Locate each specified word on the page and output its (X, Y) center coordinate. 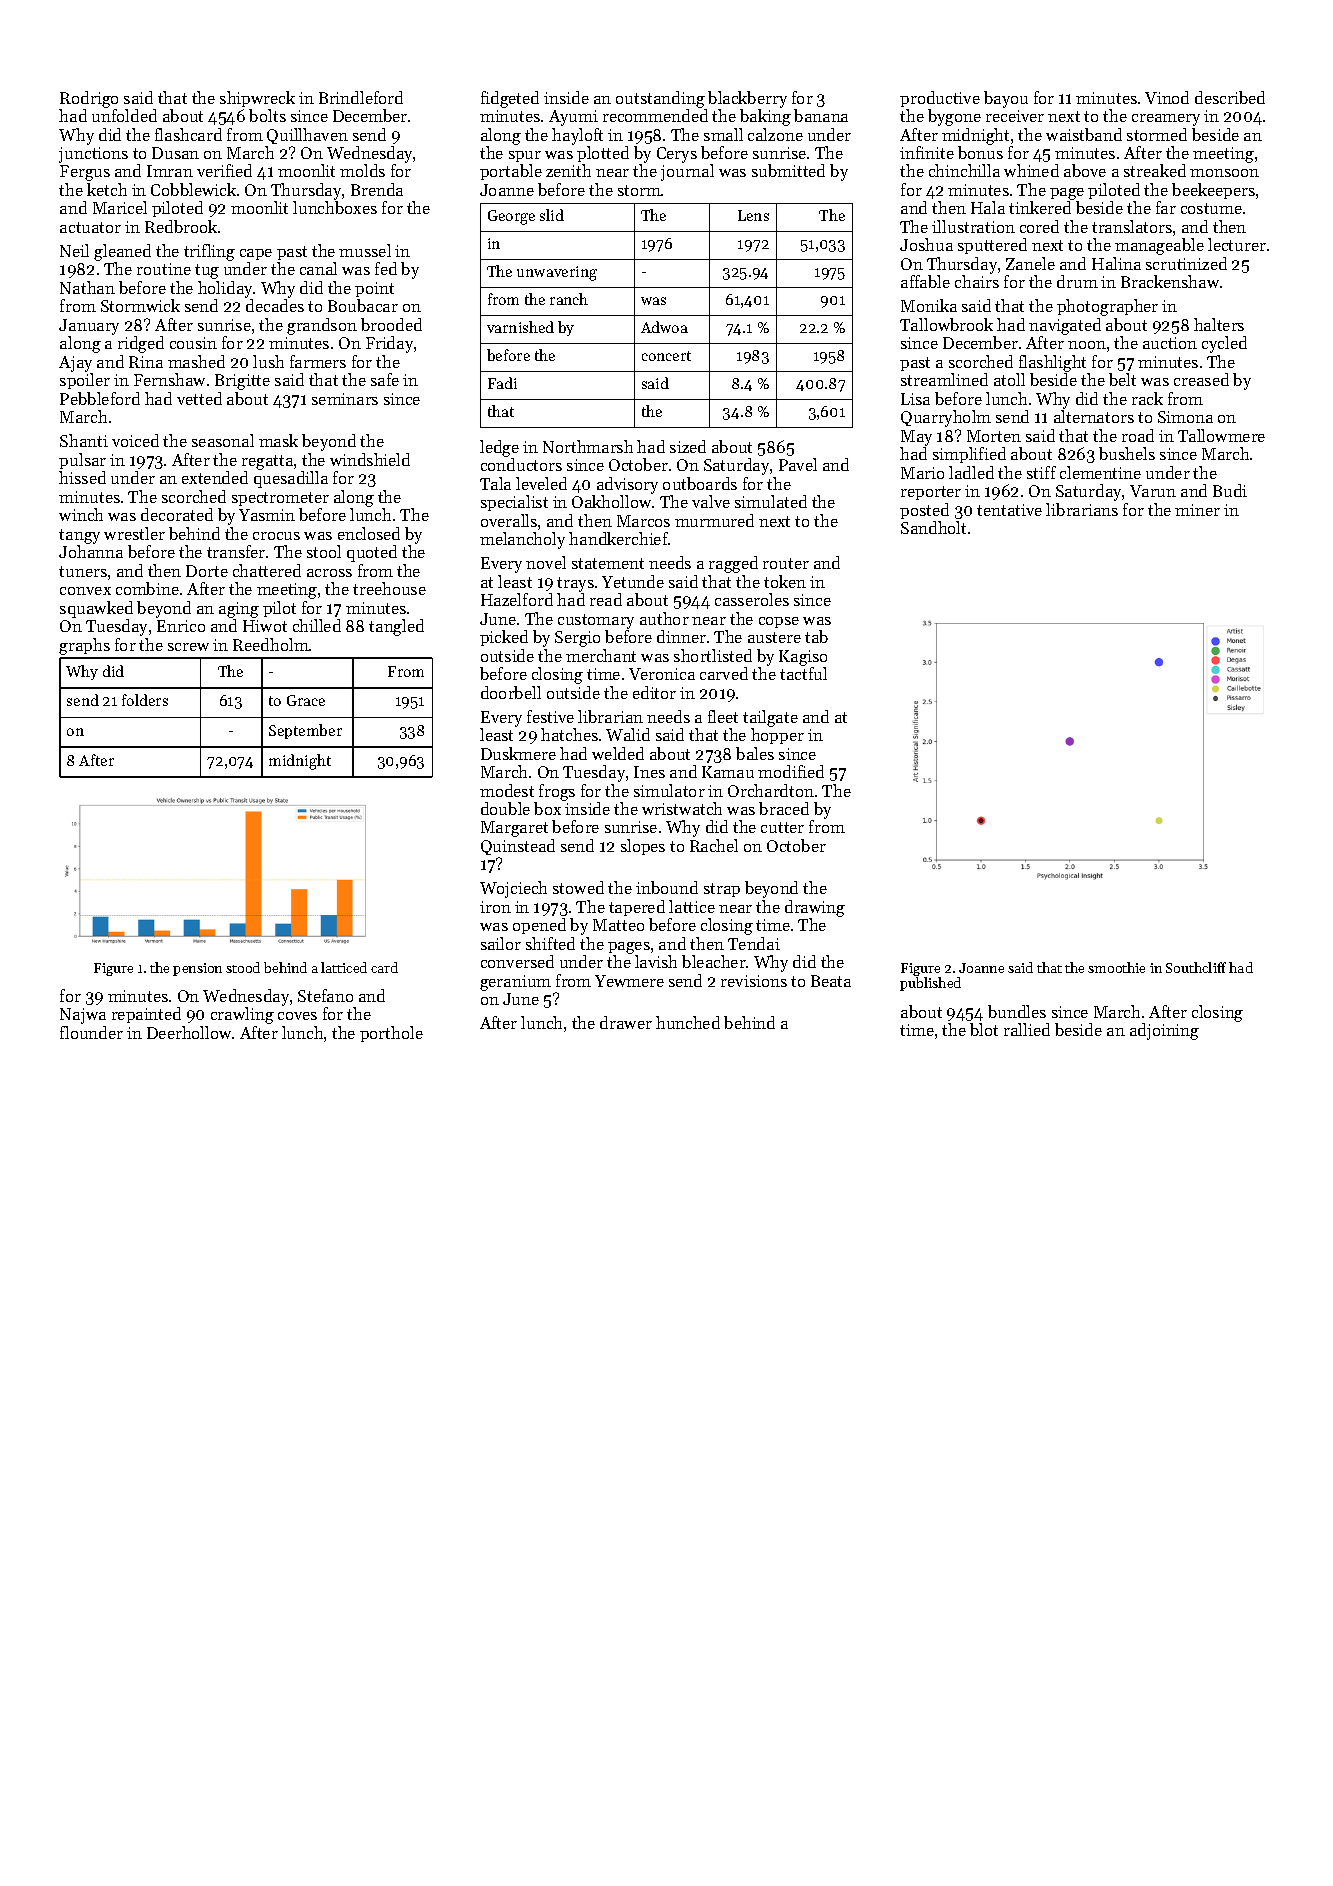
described (1230, 97)
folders (145, 700)
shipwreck (257, 99)
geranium (515, 983)
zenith (568, 170)
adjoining (1164, 1031)
